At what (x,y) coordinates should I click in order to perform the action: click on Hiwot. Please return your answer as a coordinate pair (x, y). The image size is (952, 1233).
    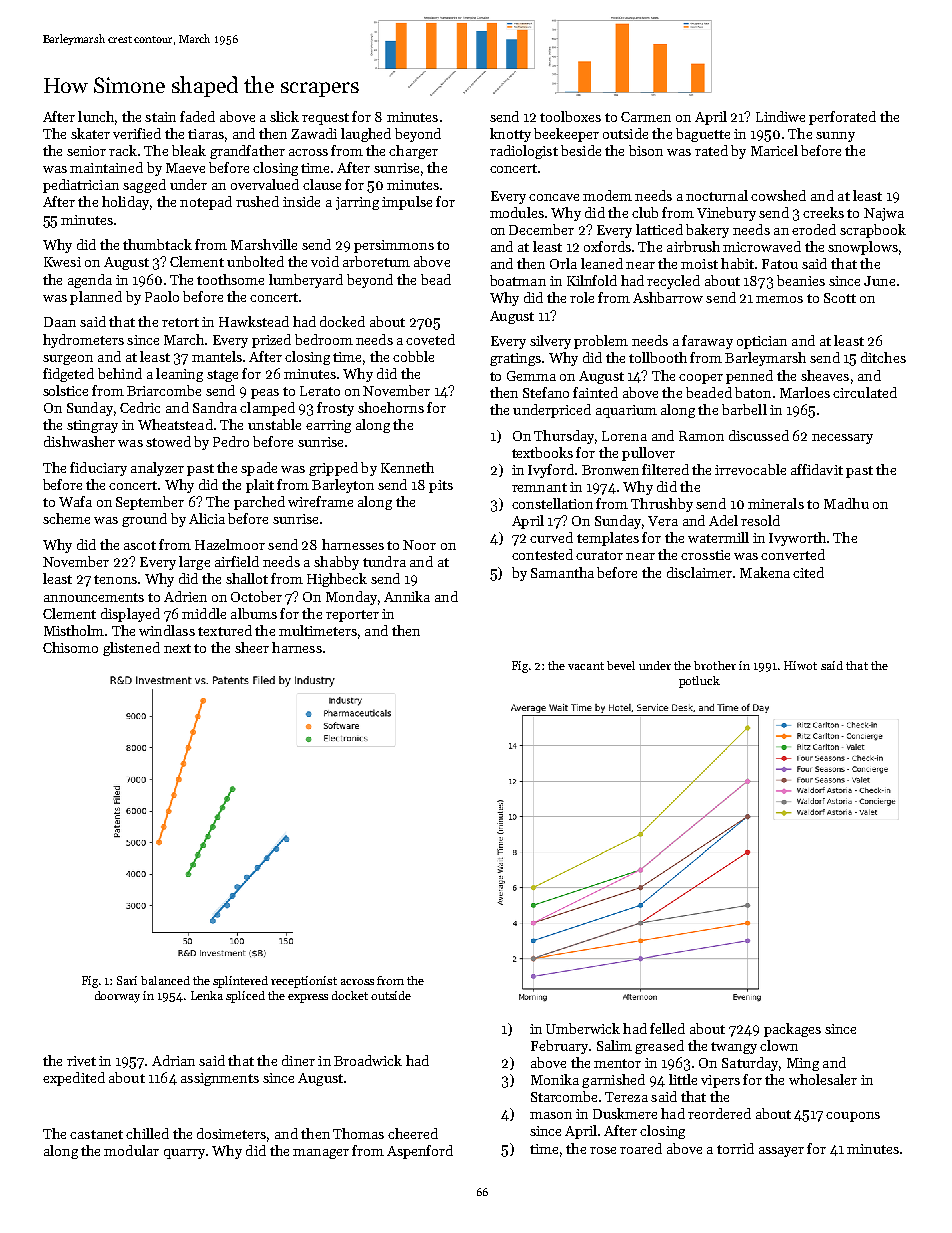
    Looking at the image, I should click on (800, 665).
